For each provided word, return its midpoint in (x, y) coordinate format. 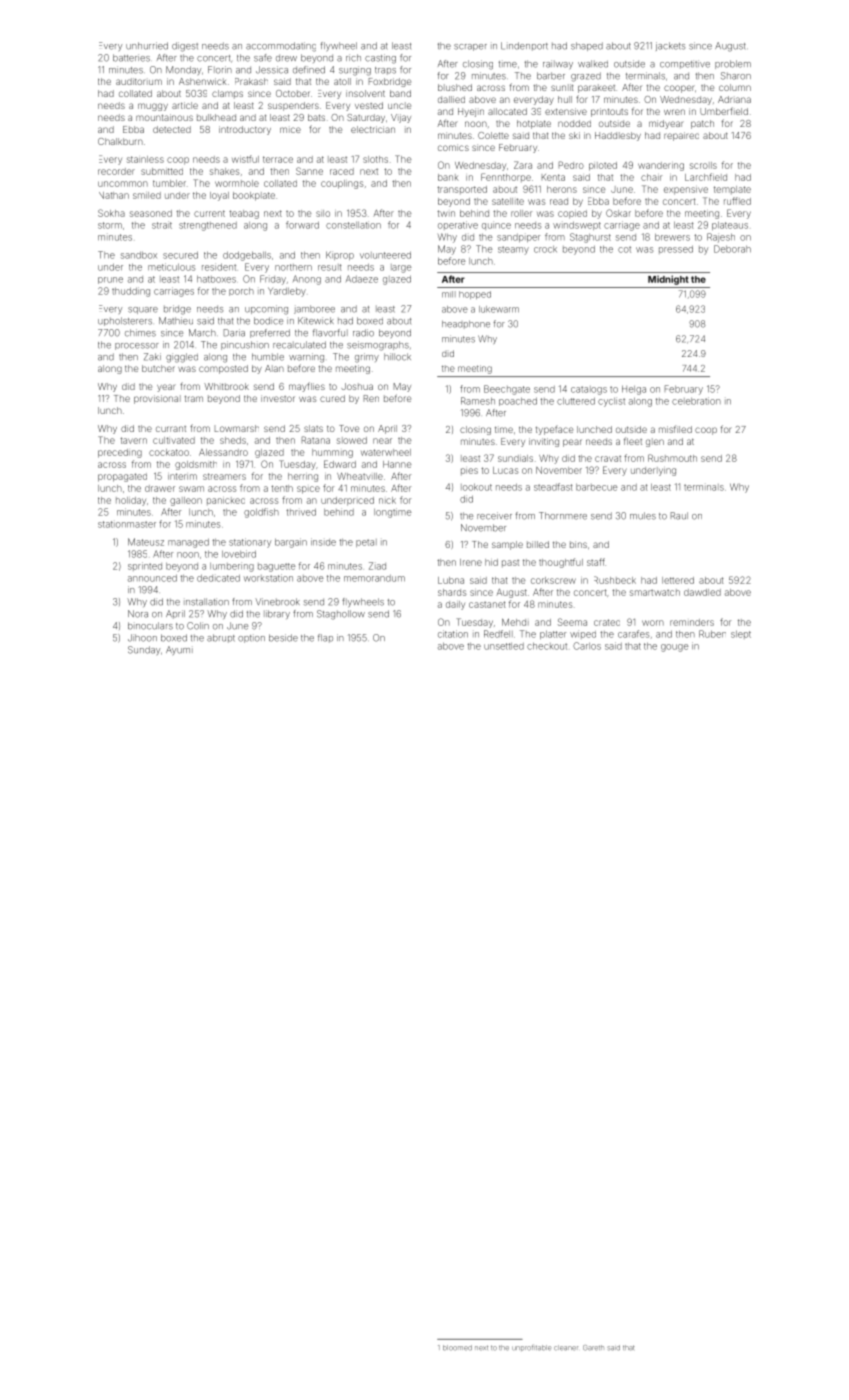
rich (353, 58)
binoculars (150, 626)
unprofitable (531, 1348)
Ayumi (179, 650)
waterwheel (386, 452)
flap (325, 638)
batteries (131, 58)
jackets (670, 46)
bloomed (457, 1348)
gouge (675, 648)
